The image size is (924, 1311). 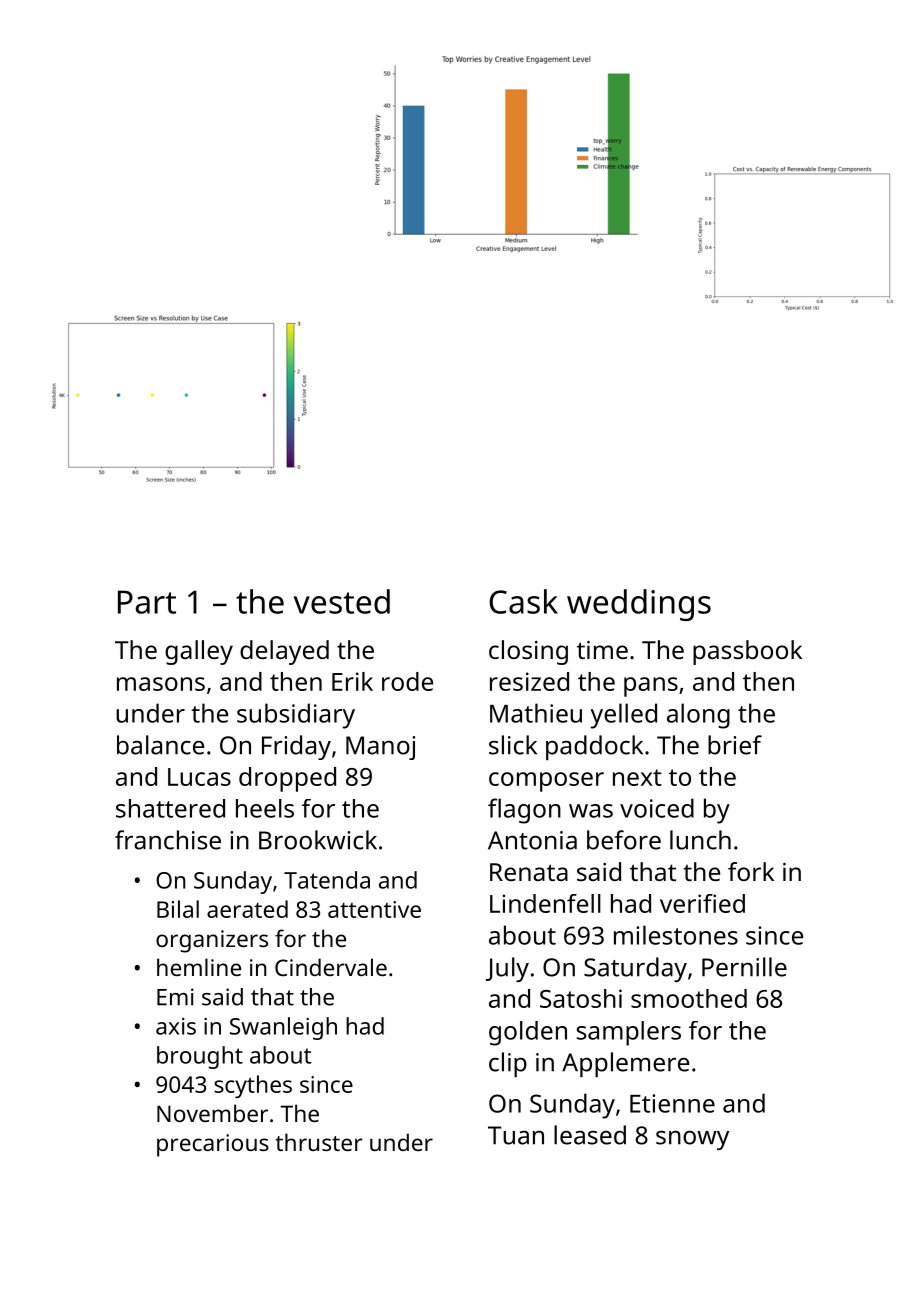 What do you see at coordinates (639, 605) in the screenshot?
I see `weddings` at bounding box center [639, 605].
